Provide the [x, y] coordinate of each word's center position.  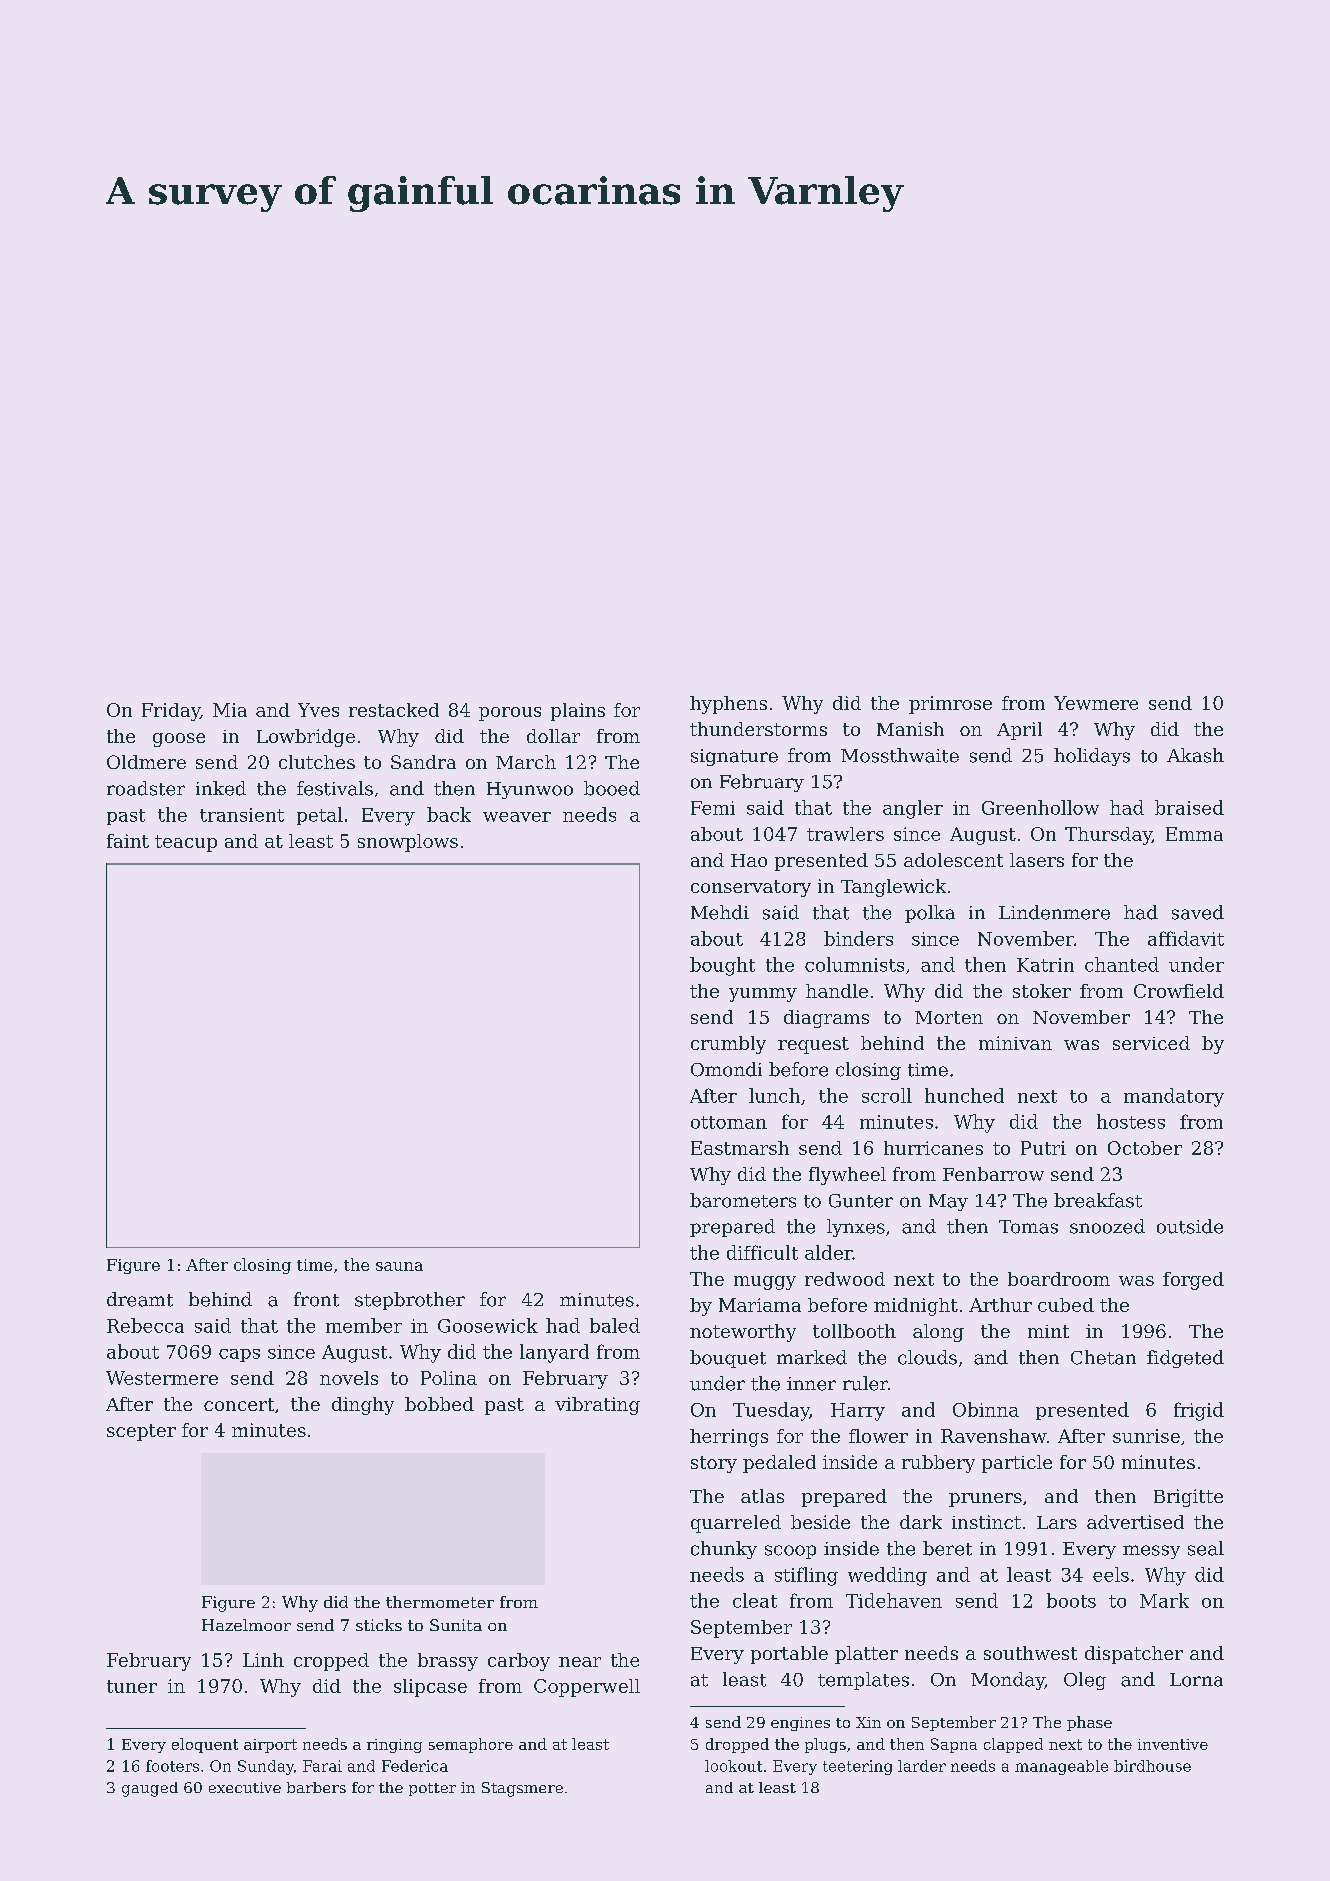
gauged [150, 1789]
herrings [729, 1438]
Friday [171, 712]
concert [239, 1404]
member [364, 1325]
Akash [1195, 755]
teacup [186, 843]
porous [510, 714]
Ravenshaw [993, 1436]
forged [1193, 1281]
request [813, 1045]
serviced [1151, 1043]
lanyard [554, 1353]
